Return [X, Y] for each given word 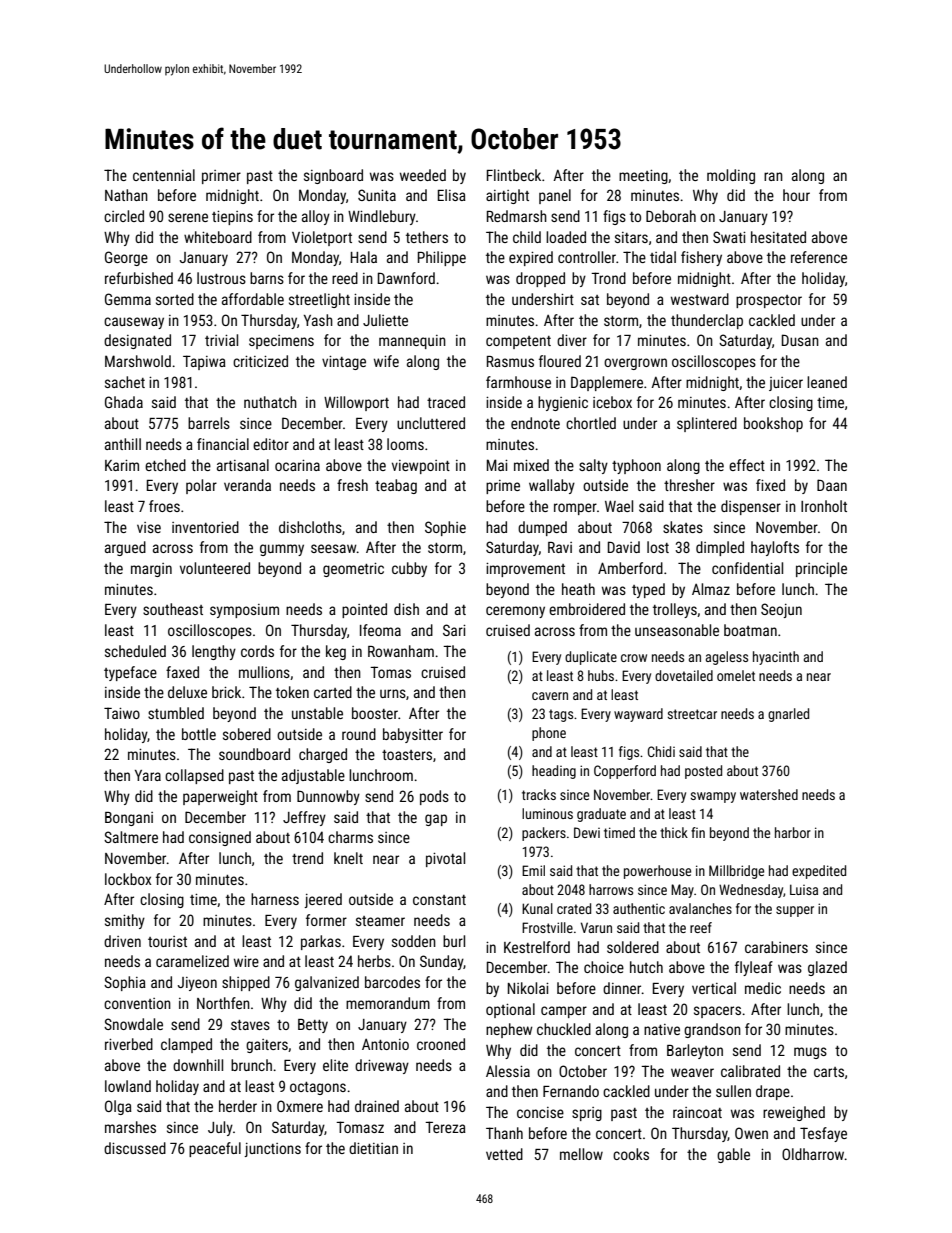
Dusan [800, 340]
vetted [504, 1154]
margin [151, 570]
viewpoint [421, 467]
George [126, 258]
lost [658, 547]
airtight [507, 196]
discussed [135, 1148]
